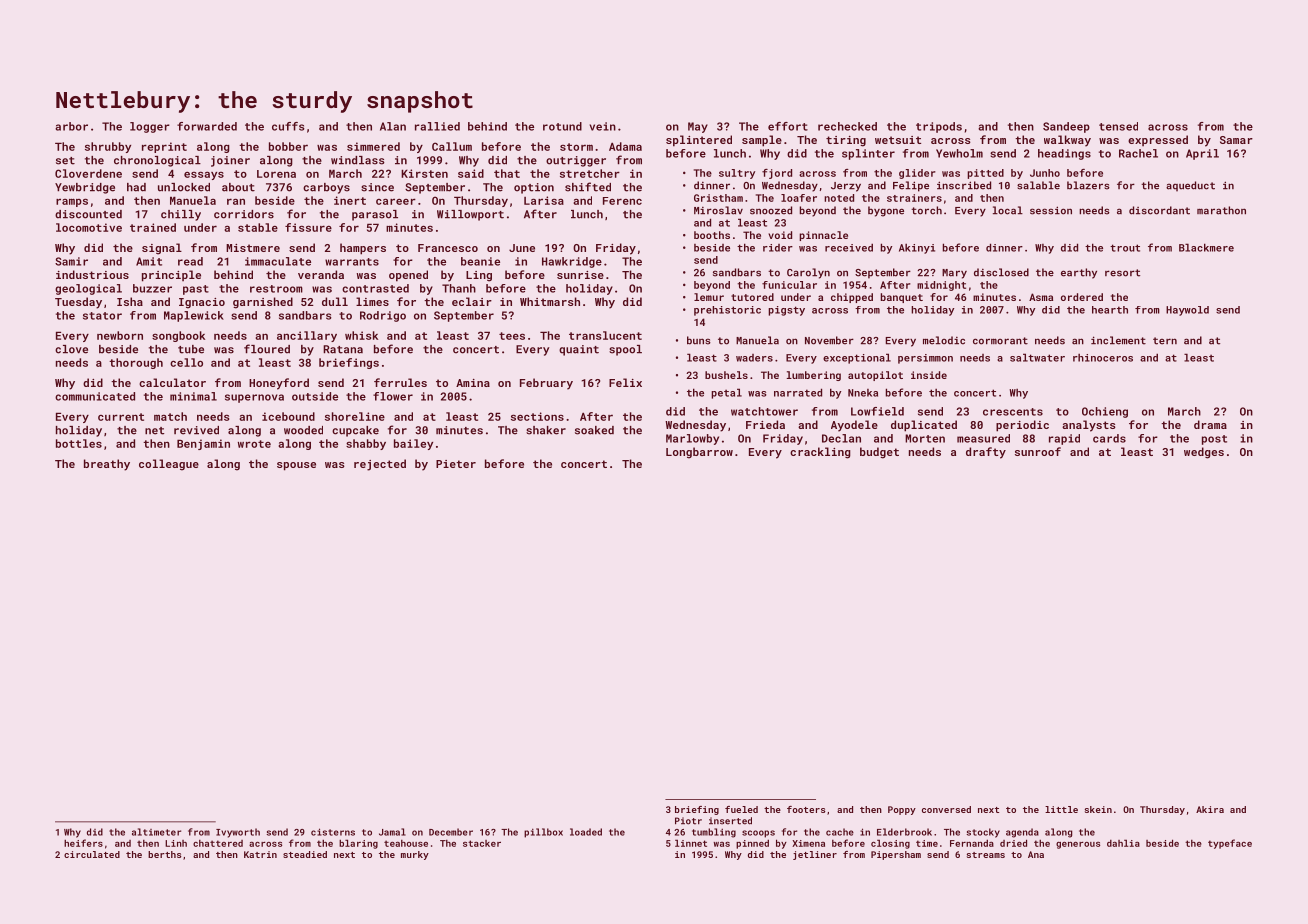 This document has width=1308, height=924. What do you see at coordinates (815, 855) in the document?
I see `jetliner` at bounding box center [815, 855].
